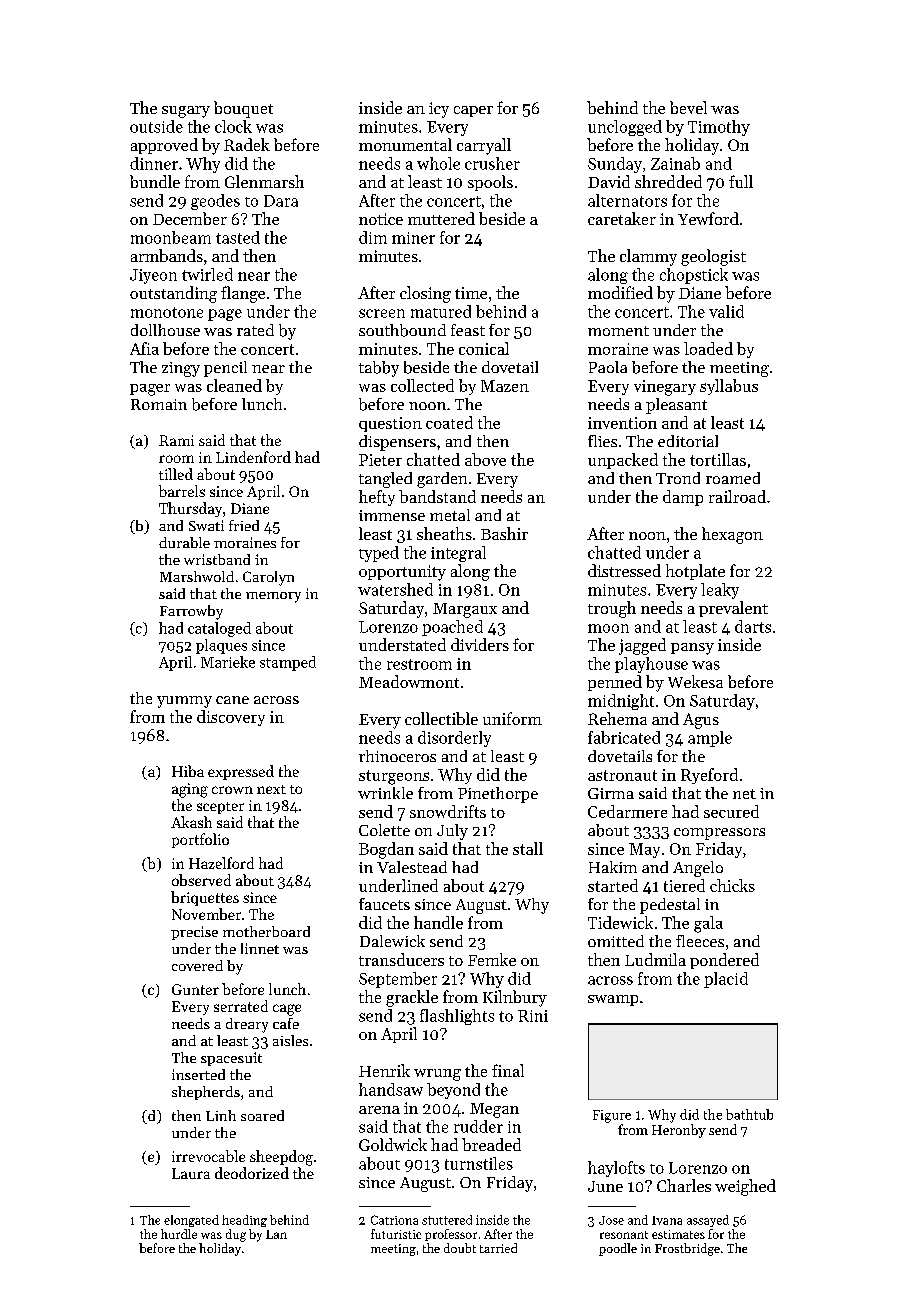 This screenshot has width=908, height=1316. I want to click on inserted, so click(198, 1074).
